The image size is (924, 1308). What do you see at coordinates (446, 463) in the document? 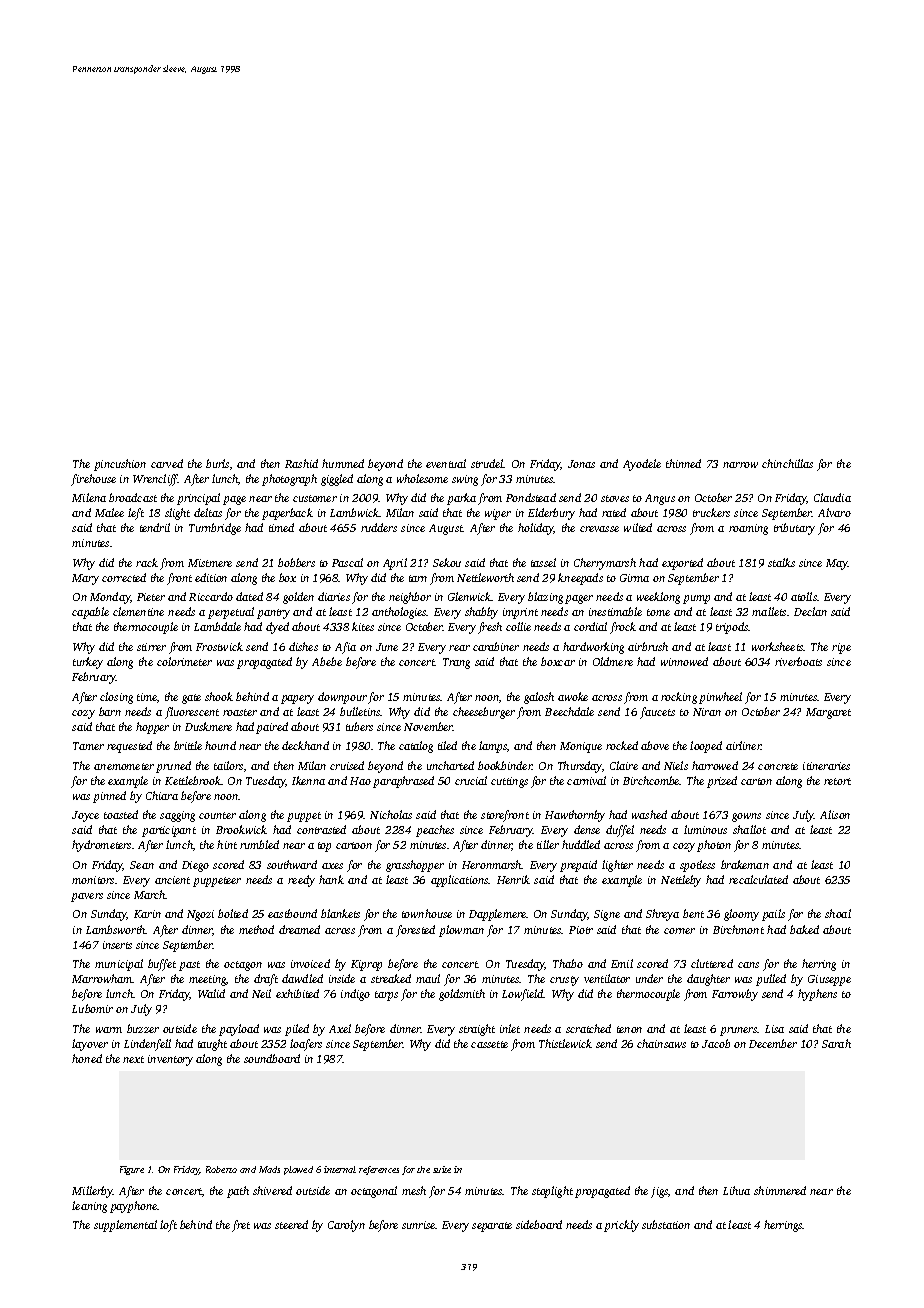
I see `eventual` at bounding box center [446, 463].
